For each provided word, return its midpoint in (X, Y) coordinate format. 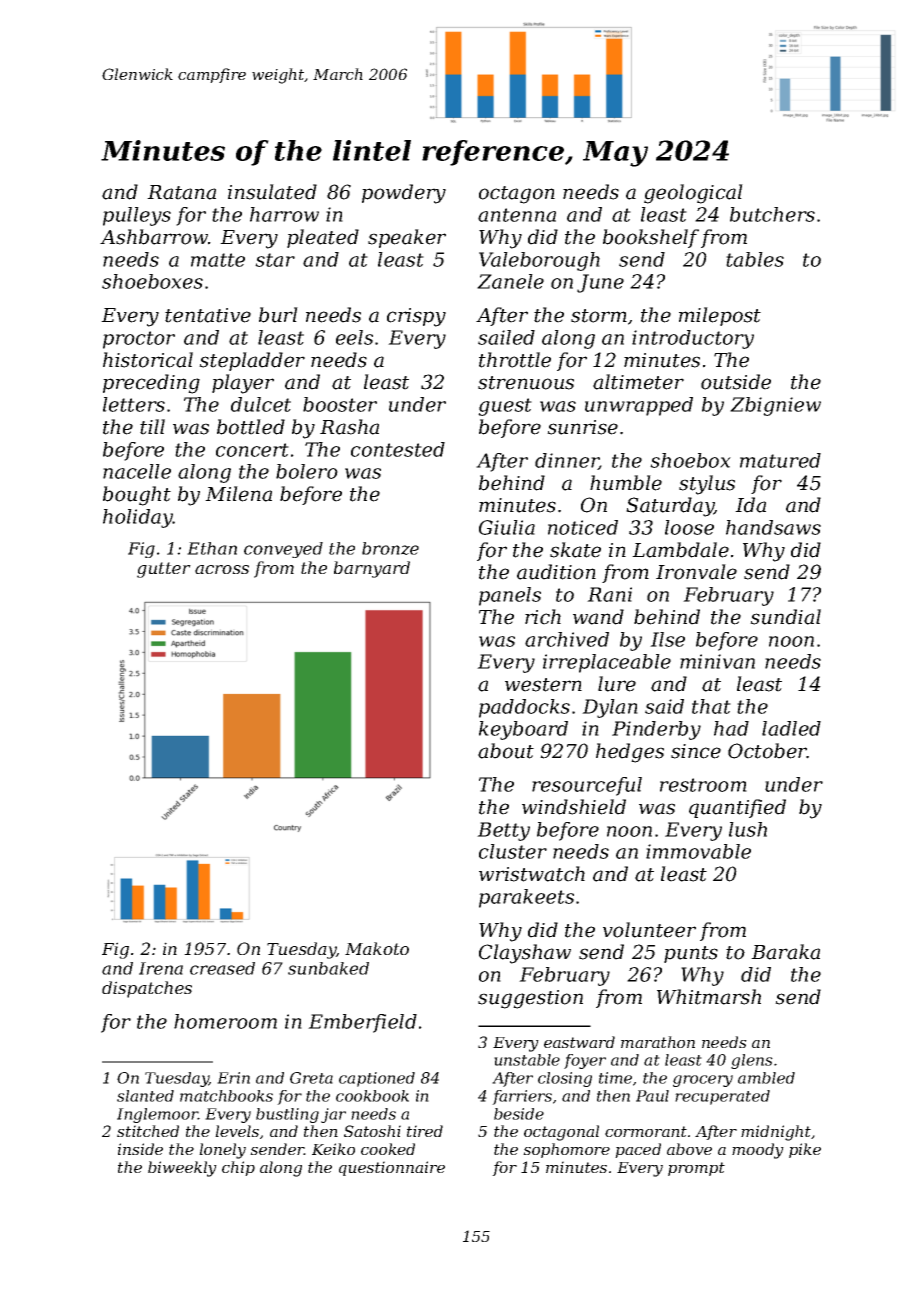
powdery (404, 194)
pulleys (137, 216)
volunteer (649, 930)
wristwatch (532, 874)
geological (693, 194)
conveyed (283, 550)
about (506, 751)
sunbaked (328, 968)
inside (140, 1149)
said (664, 706)
